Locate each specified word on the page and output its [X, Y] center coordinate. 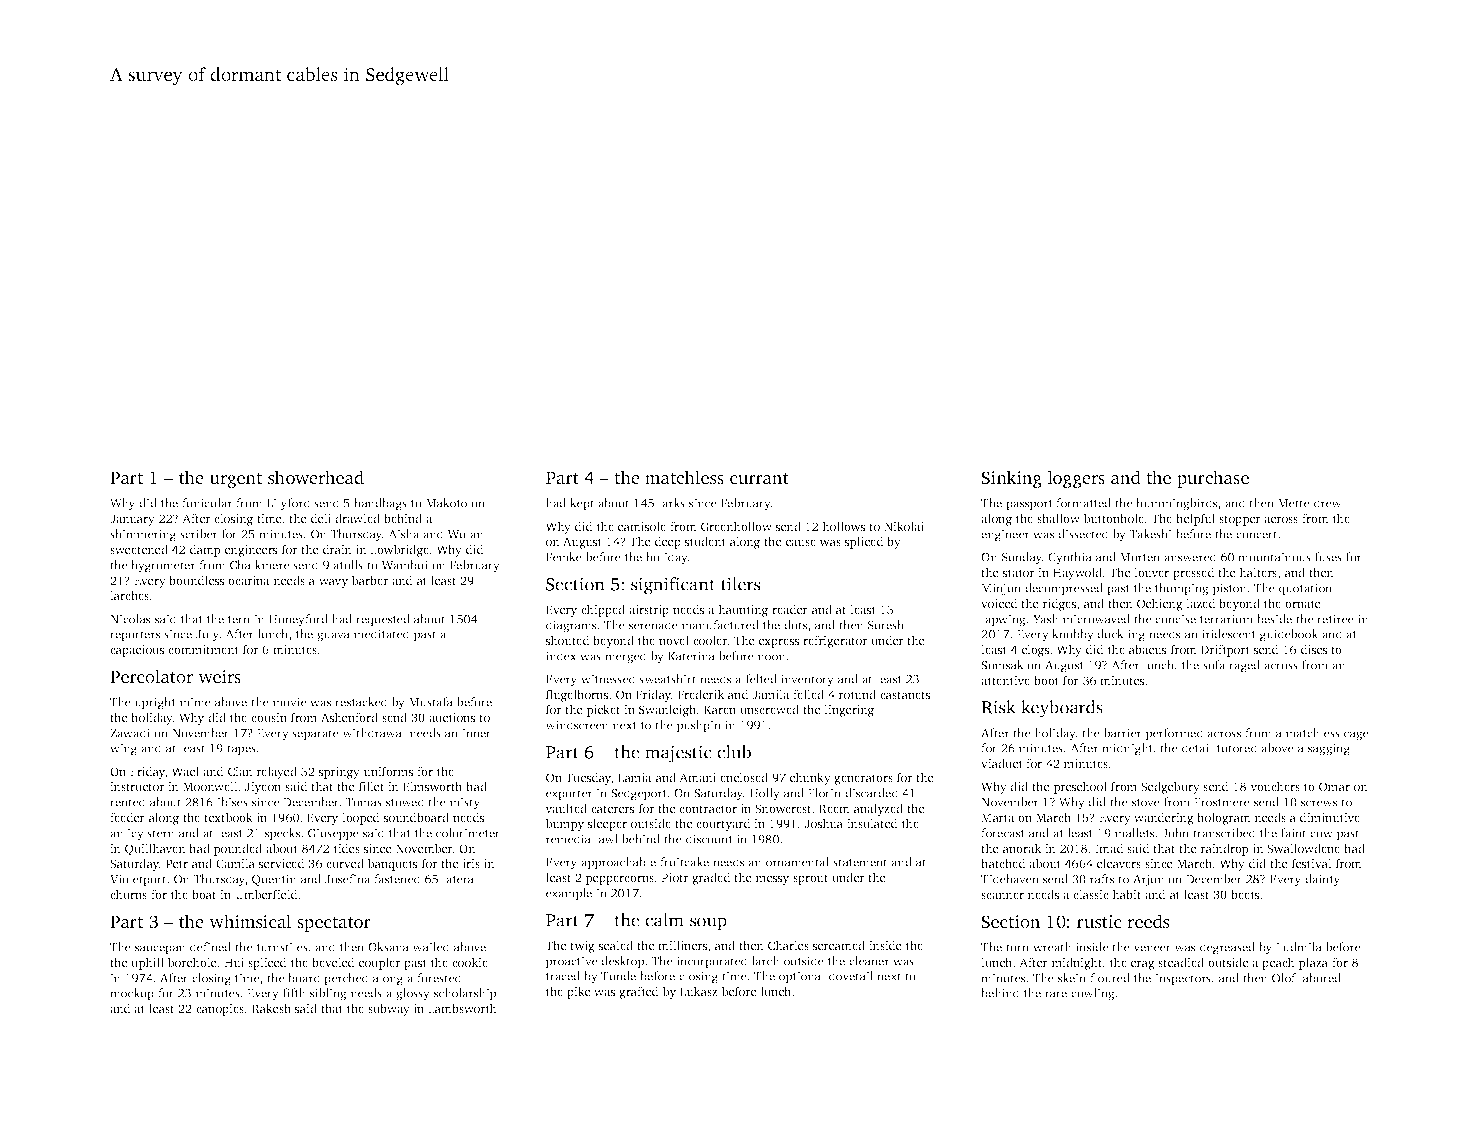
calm [664, 920]
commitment [203, 649]
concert [1256, 535]
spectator [334, 924]
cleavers [1119, 863]
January [132, 520]
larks [671, 503]
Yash [1046, 619]
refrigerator [835, 641]
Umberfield [266, 894]
